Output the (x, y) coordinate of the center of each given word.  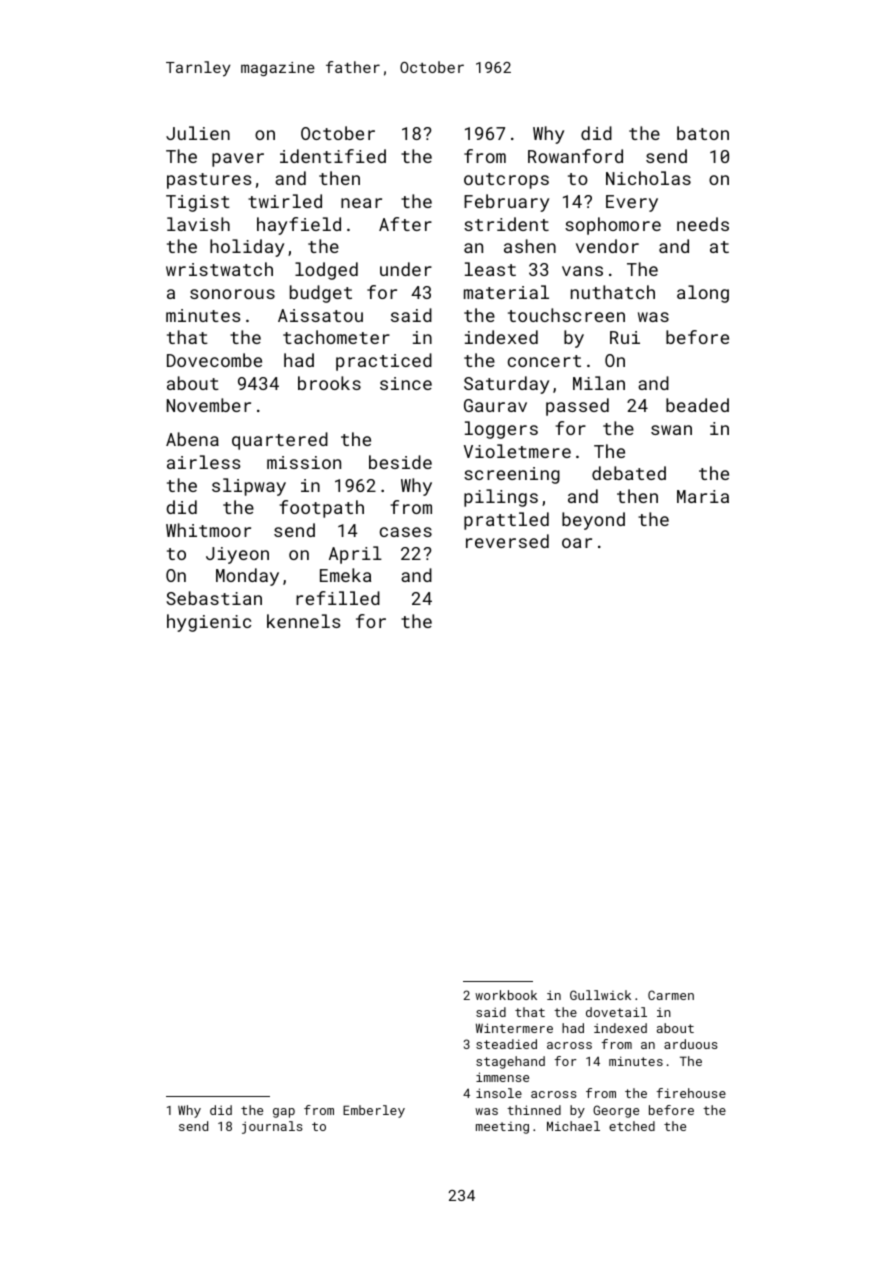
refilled (338, 598)
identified (333, 156)
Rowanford (575, 156)
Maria (703, 496)
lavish (198, 224)
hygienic (209, 623)
